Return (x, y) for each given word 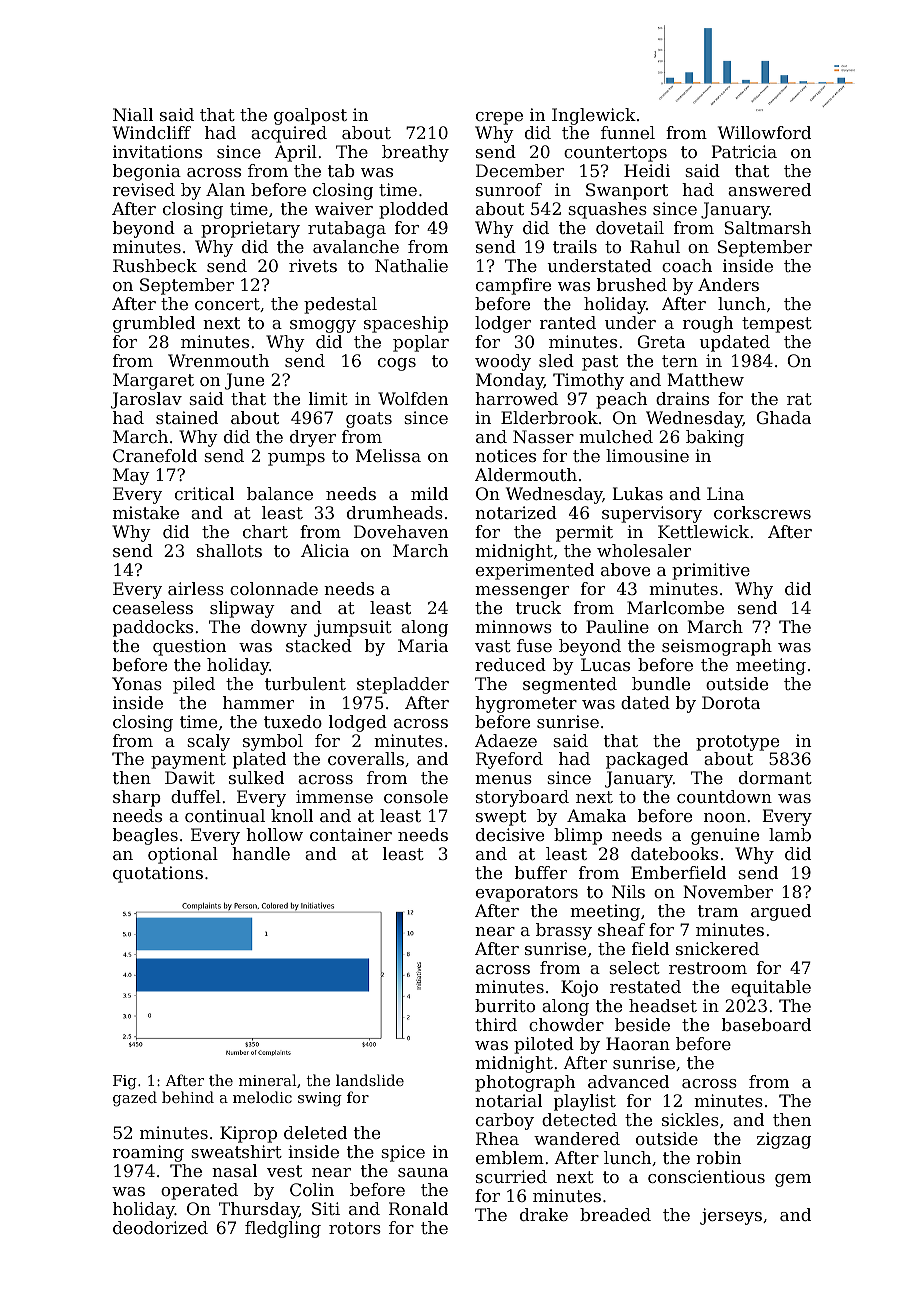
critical (204, 493)
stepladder (403, 685)
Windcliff (151, 132)
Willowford (764, 132)
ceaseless (153, 607)
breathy (415, 153)
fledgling (283, 1229)
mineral (268, 1080)
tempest (777, 325)
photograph (525, 1083)
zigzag (784, 1140)
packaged (647, 760)
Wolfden (413, 398)
